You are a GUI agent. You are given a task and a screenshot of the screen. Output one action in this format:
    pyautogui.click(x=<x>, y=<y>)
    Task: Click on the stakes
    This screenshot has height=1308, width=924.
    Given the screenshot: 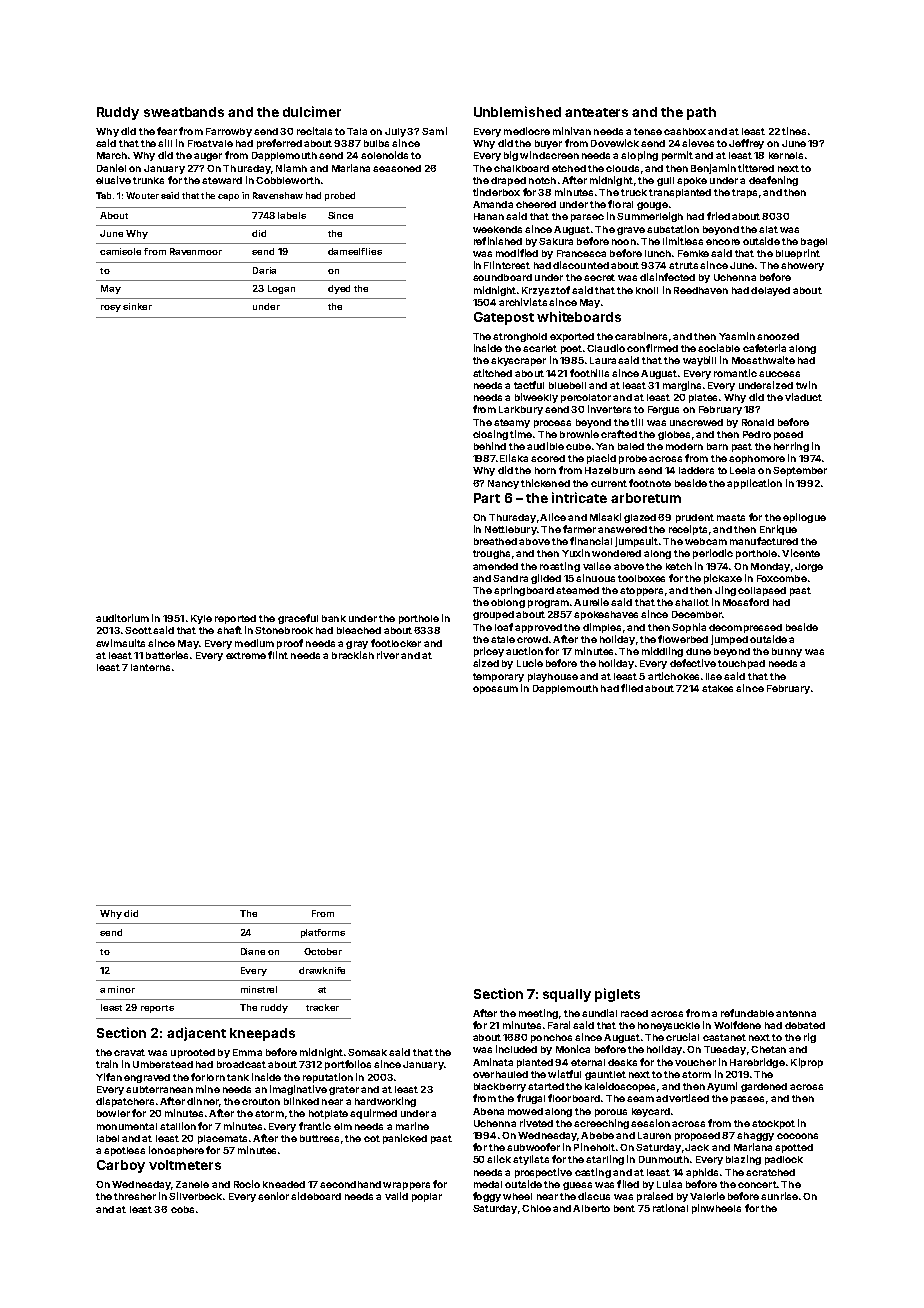 What is the action you would take?
    pyautogui.click(x=717, y=688)
